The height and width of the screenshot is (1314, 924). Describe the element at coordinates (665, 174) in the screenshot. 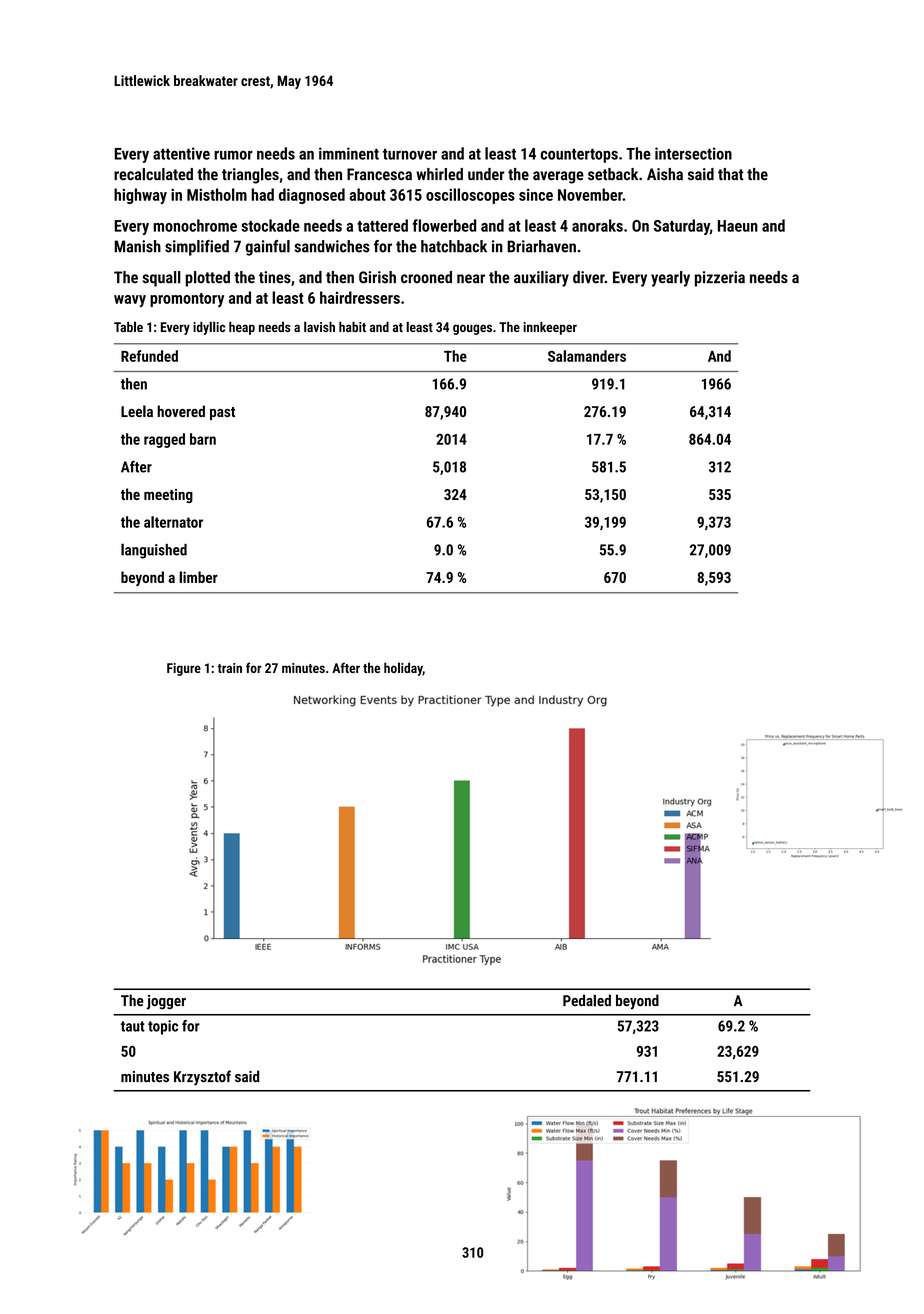

I see `Aisha` at that location.
